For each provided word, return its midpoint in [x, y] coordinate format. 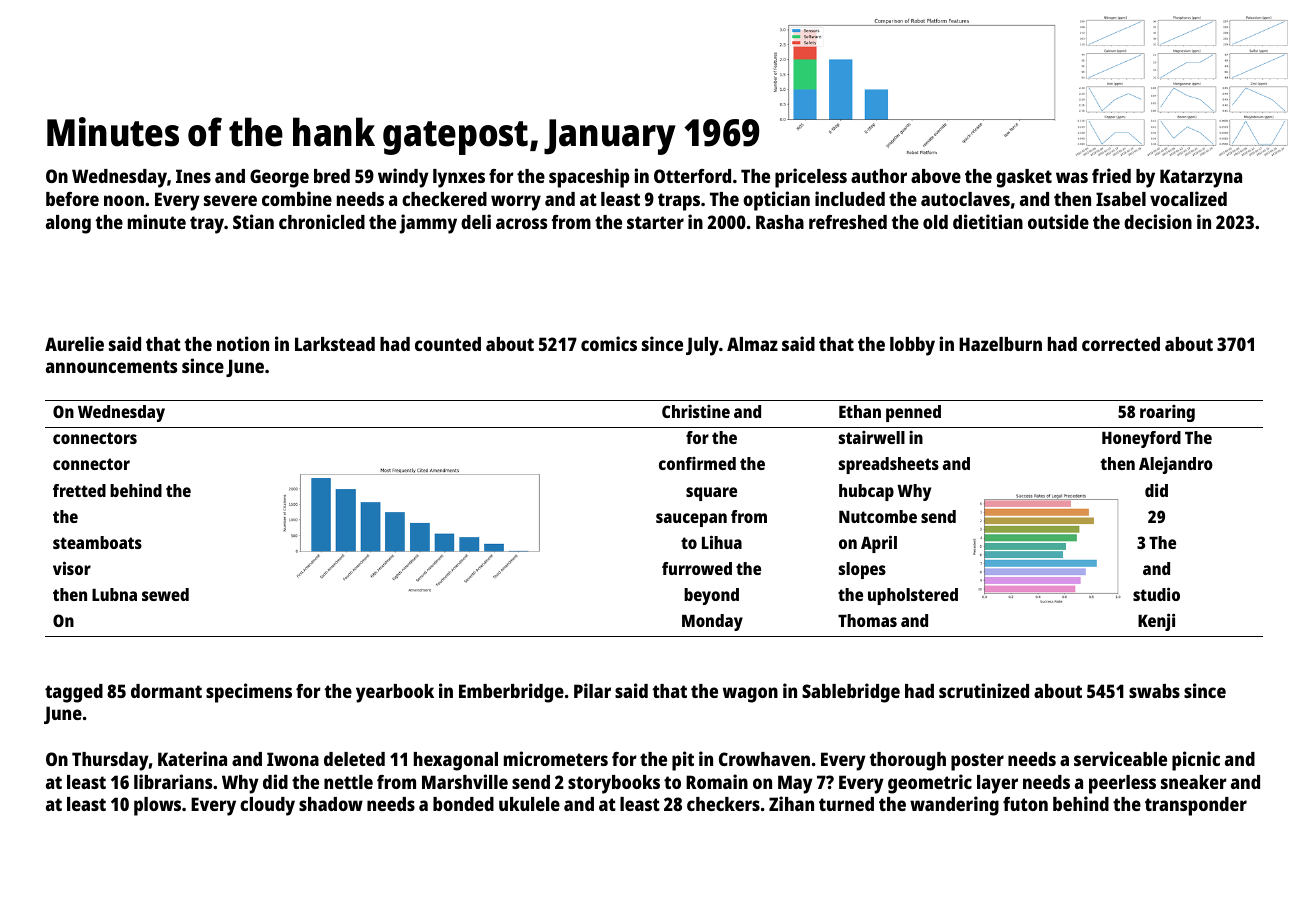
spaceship [589, 178]
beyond [711, 596]
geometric [930, 784]
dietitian [988, 221]
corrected [1121, 344]
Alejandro [1176, 465]
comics [609, 343]
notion [243, 343]
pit [683, 761]
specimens [249, 693]
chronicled [322, 221]
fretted [79, 490]
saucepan [691, 520]
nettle [348, 782]
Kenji [1156, 622]
